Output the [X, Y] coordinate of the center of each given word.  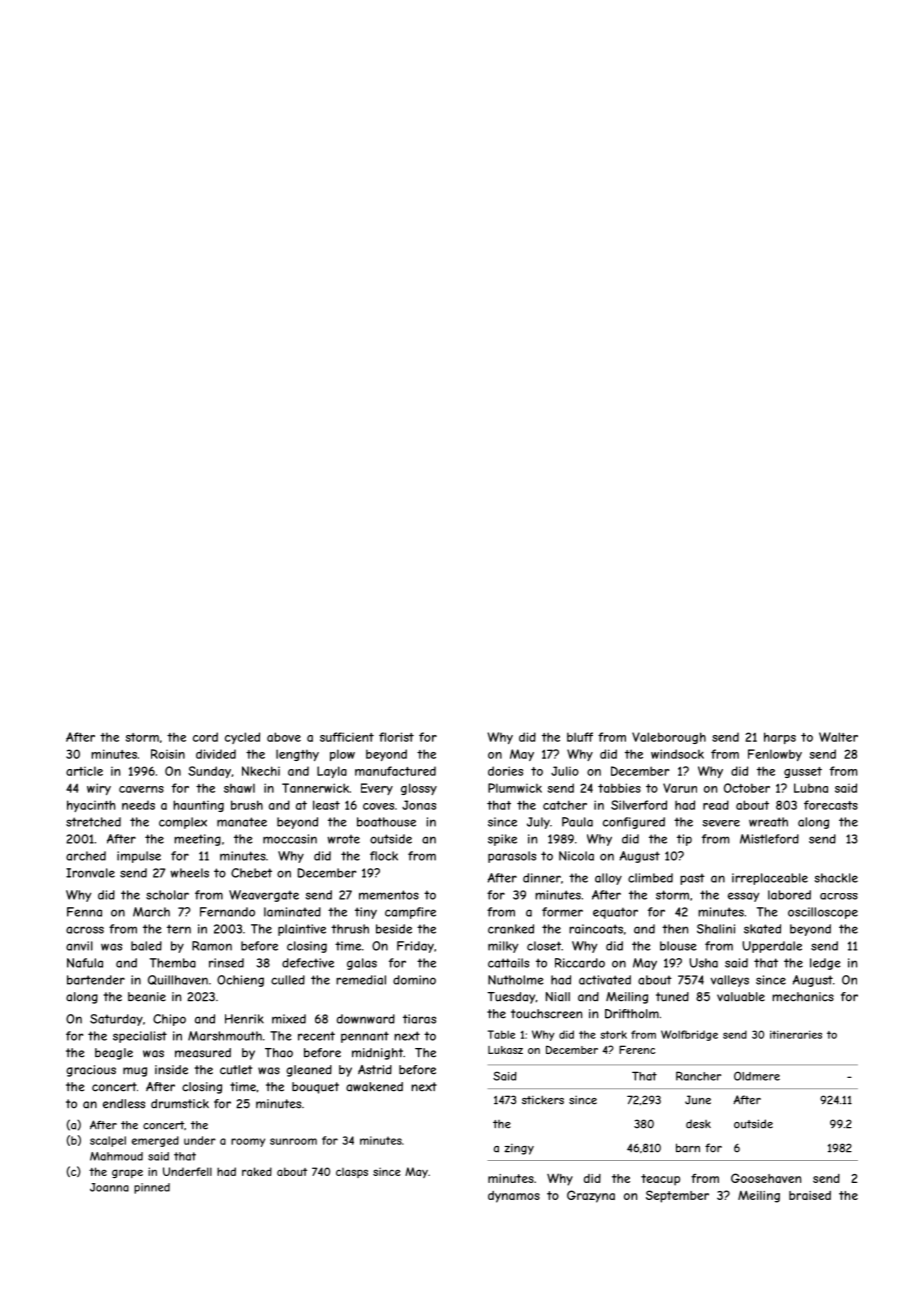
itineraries [796, 1034]
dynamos [514, 1197]
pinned [152, 1188]
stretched [93, 822]
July [538, 823]
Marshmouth [225, 1036]
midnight [377, 1054]
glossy [419, 789]
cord [205, 737]
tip [684, 840]
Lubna [811, 788]
